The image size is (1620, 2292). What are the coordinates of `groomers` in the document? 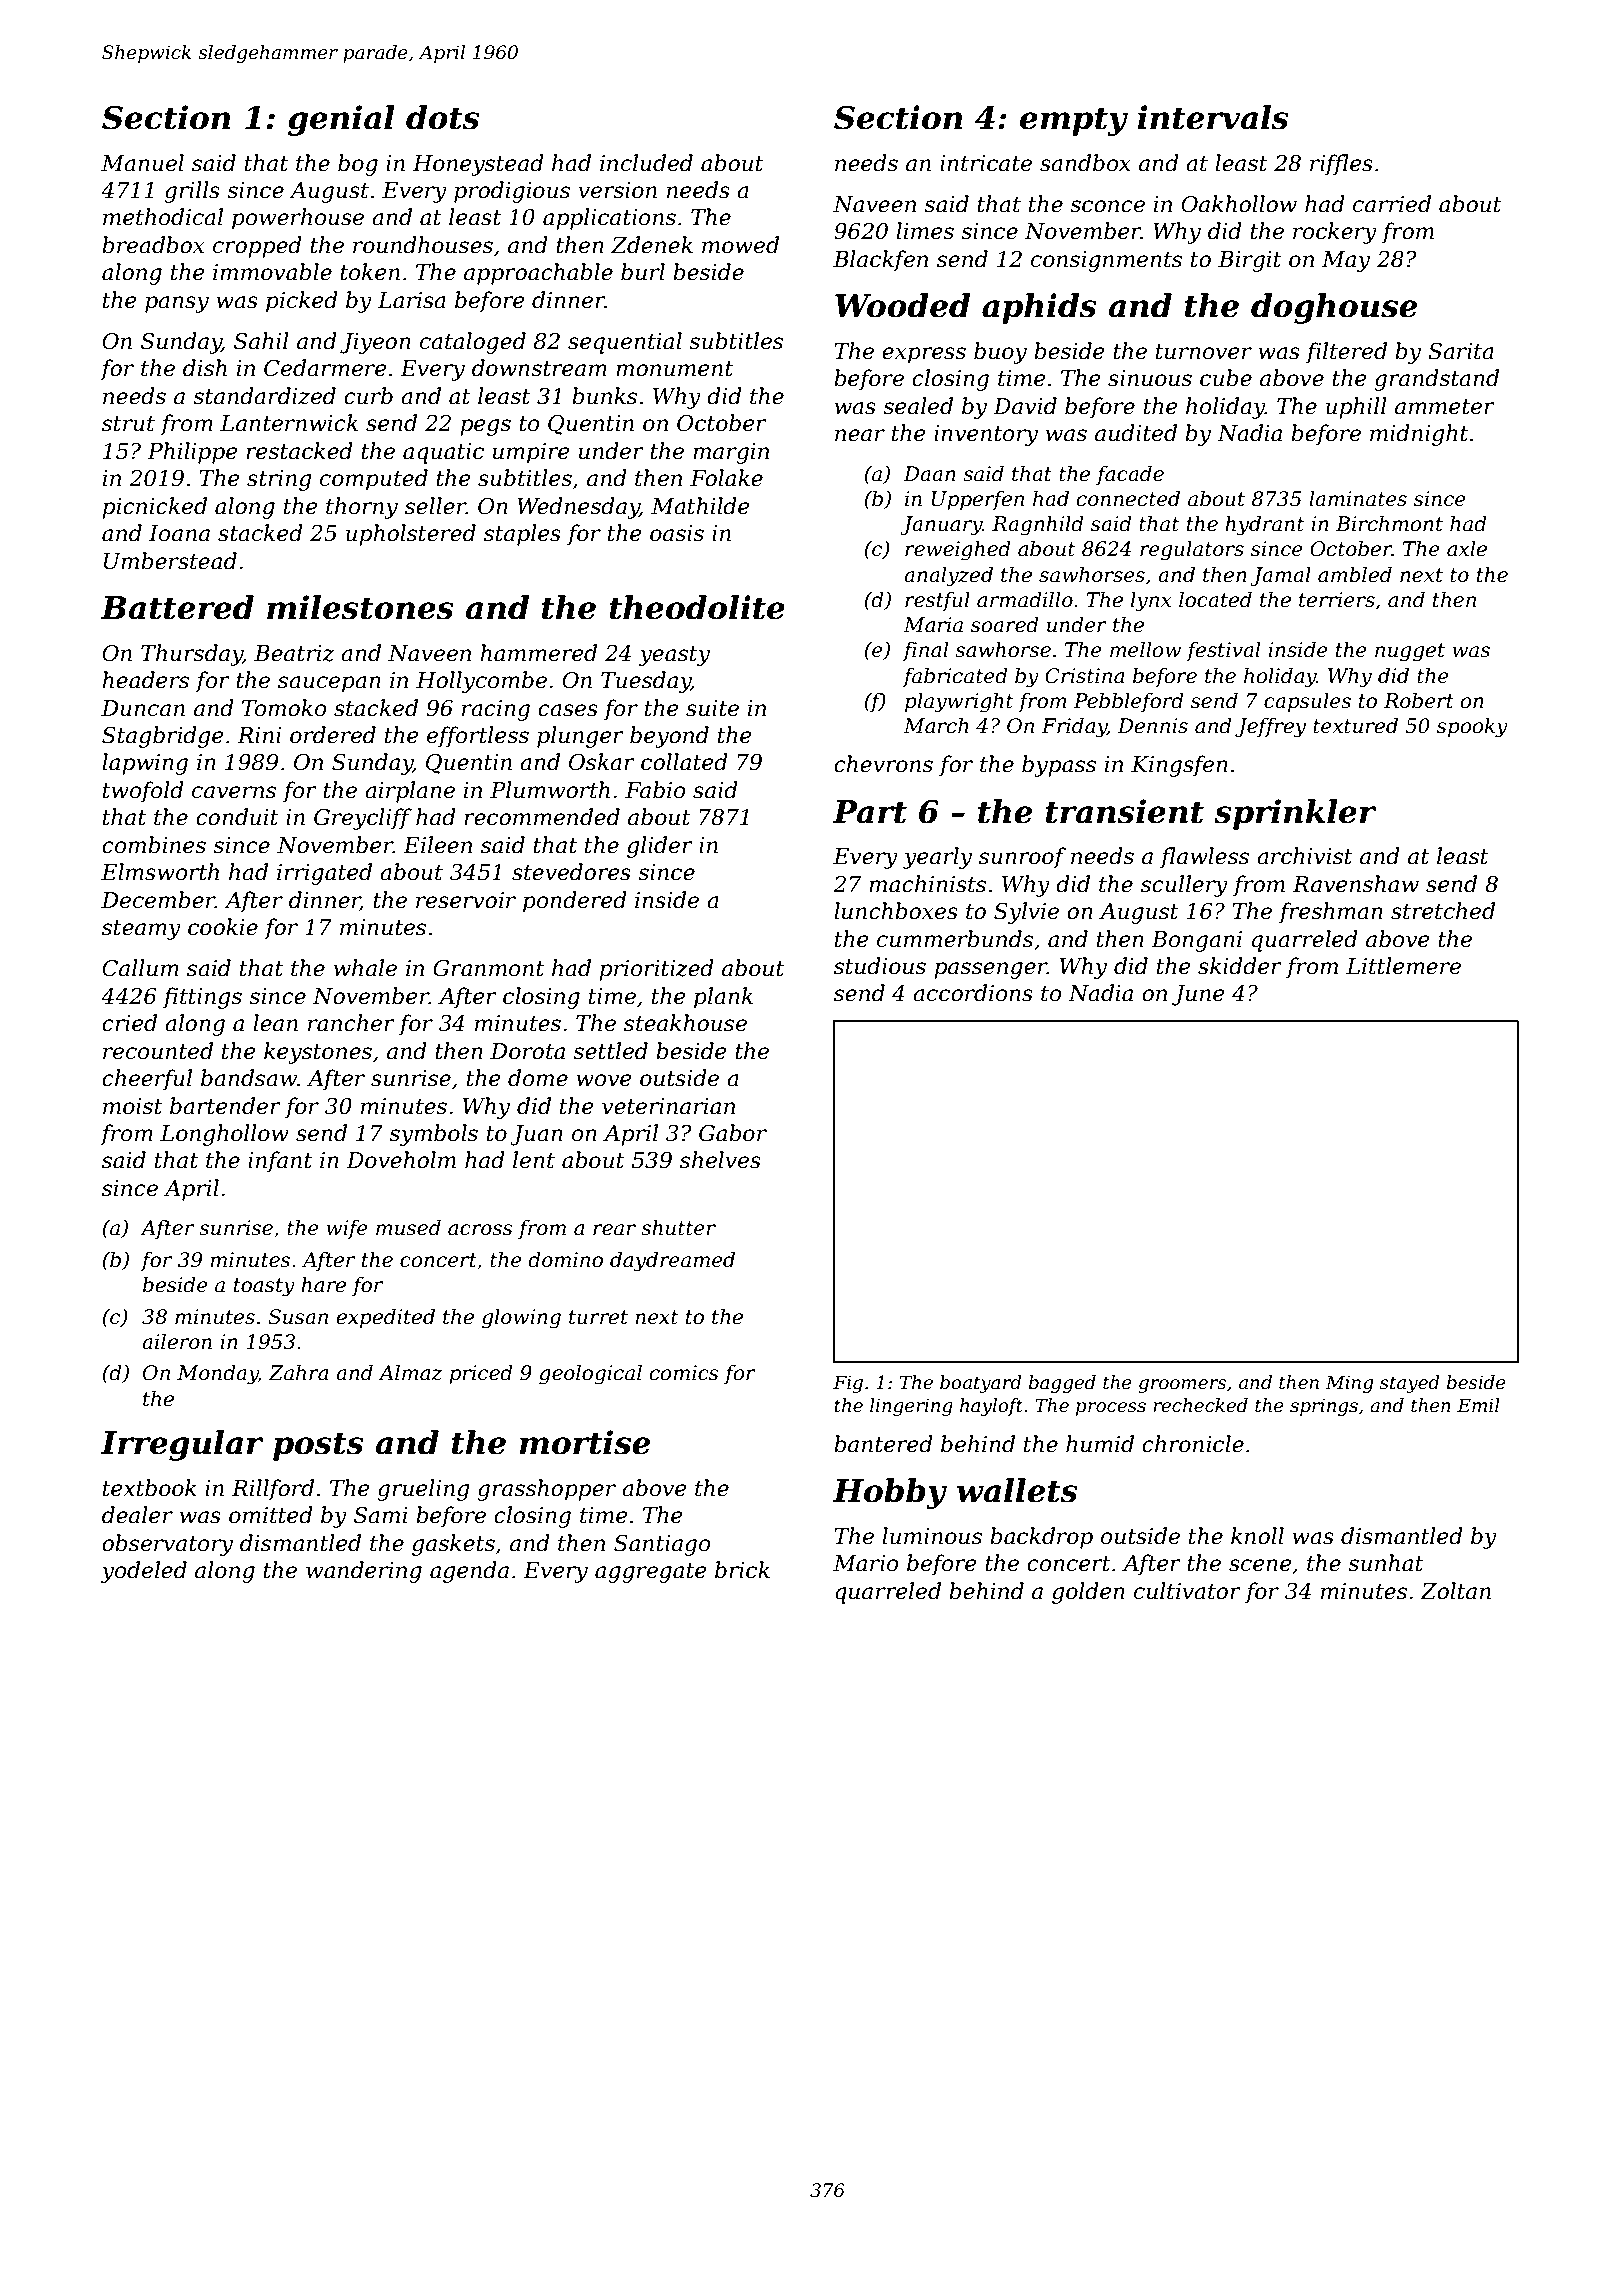 It's located at (1182, 1386).
